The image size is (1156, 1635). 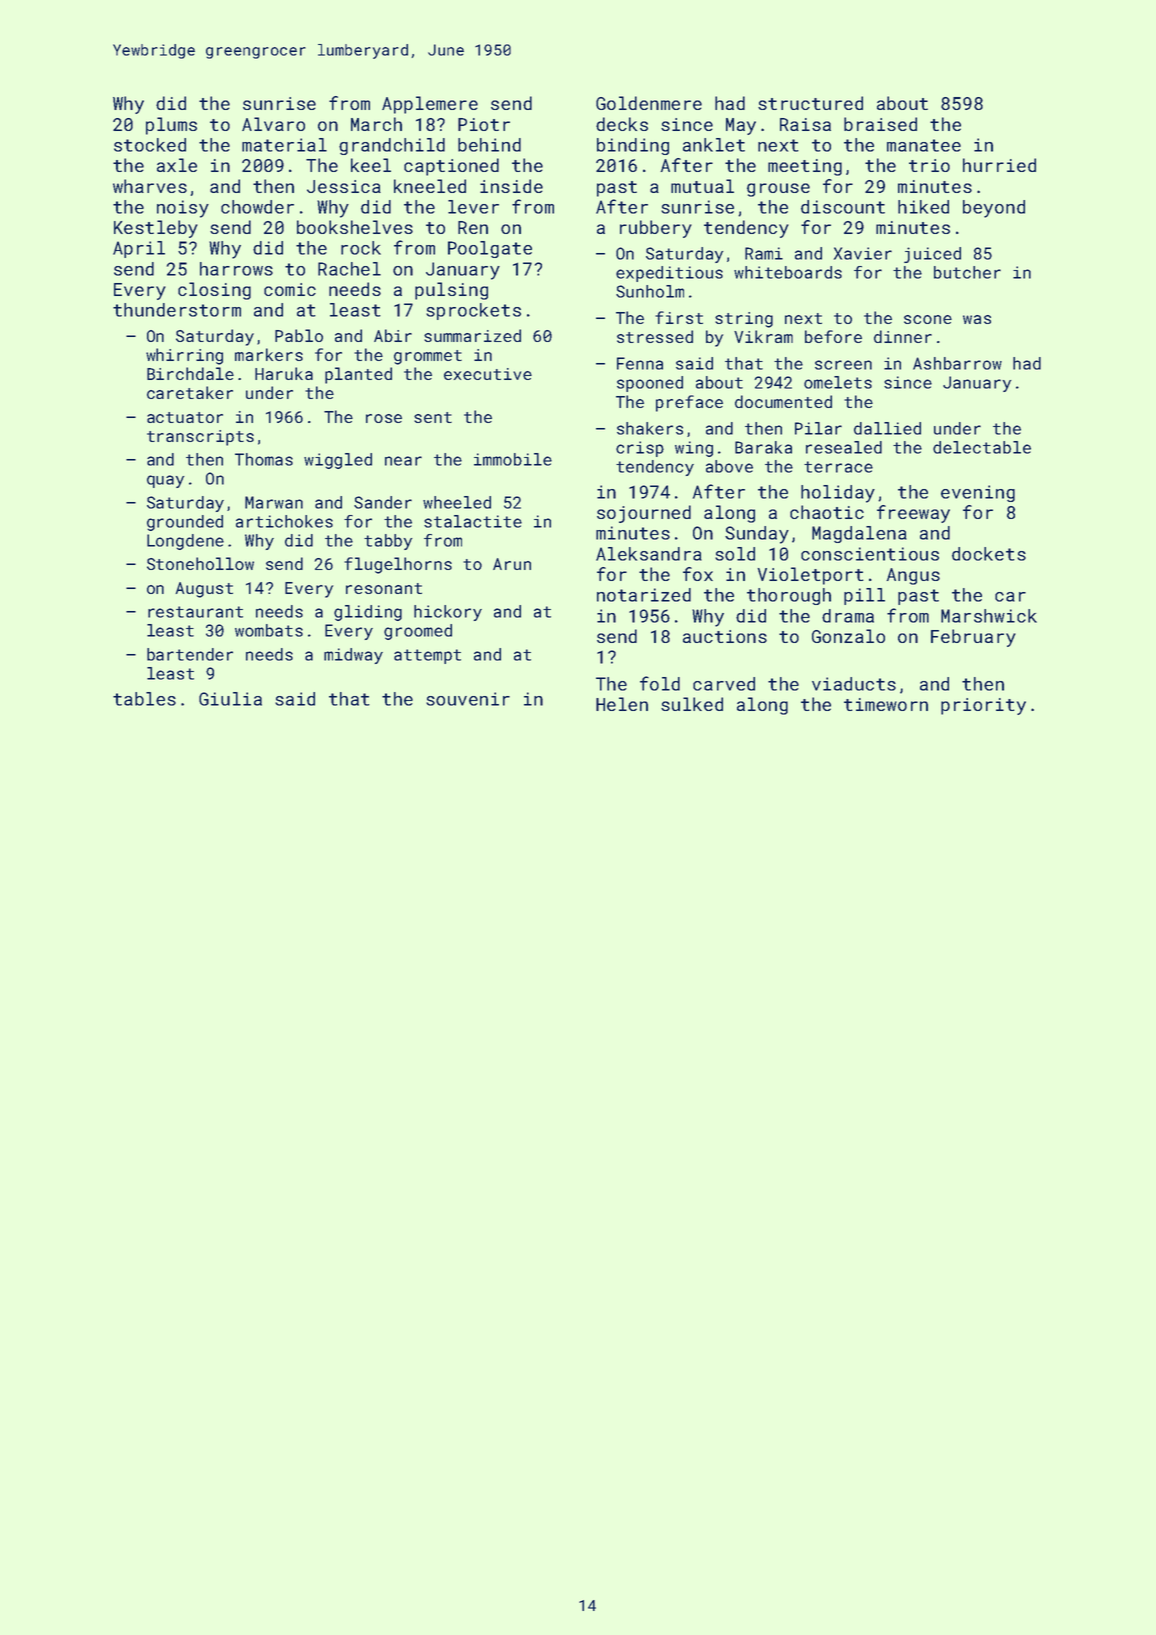 I want to click on mutual, so click(x=702, y=186).
